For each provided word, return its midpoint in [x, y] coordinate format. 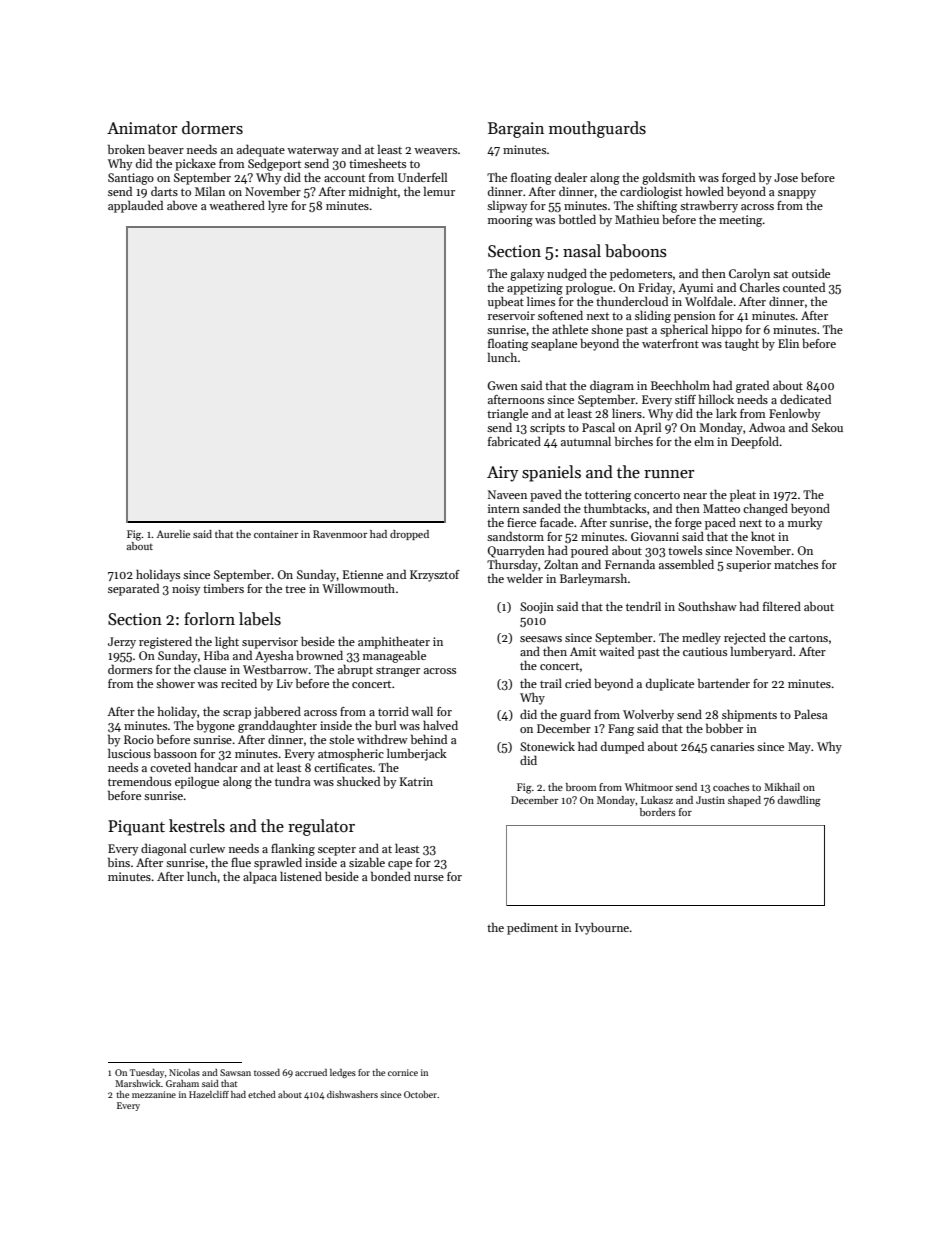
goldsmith [668, 178]
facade [557, 522]
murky [805, 524]
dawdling [799, 801]
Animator [142, 128]
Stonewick [547, 746]
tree [295, 589]
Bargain [516, 130]
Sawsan [235, 1072]
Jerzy [122, 643]
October [420, 1094]
